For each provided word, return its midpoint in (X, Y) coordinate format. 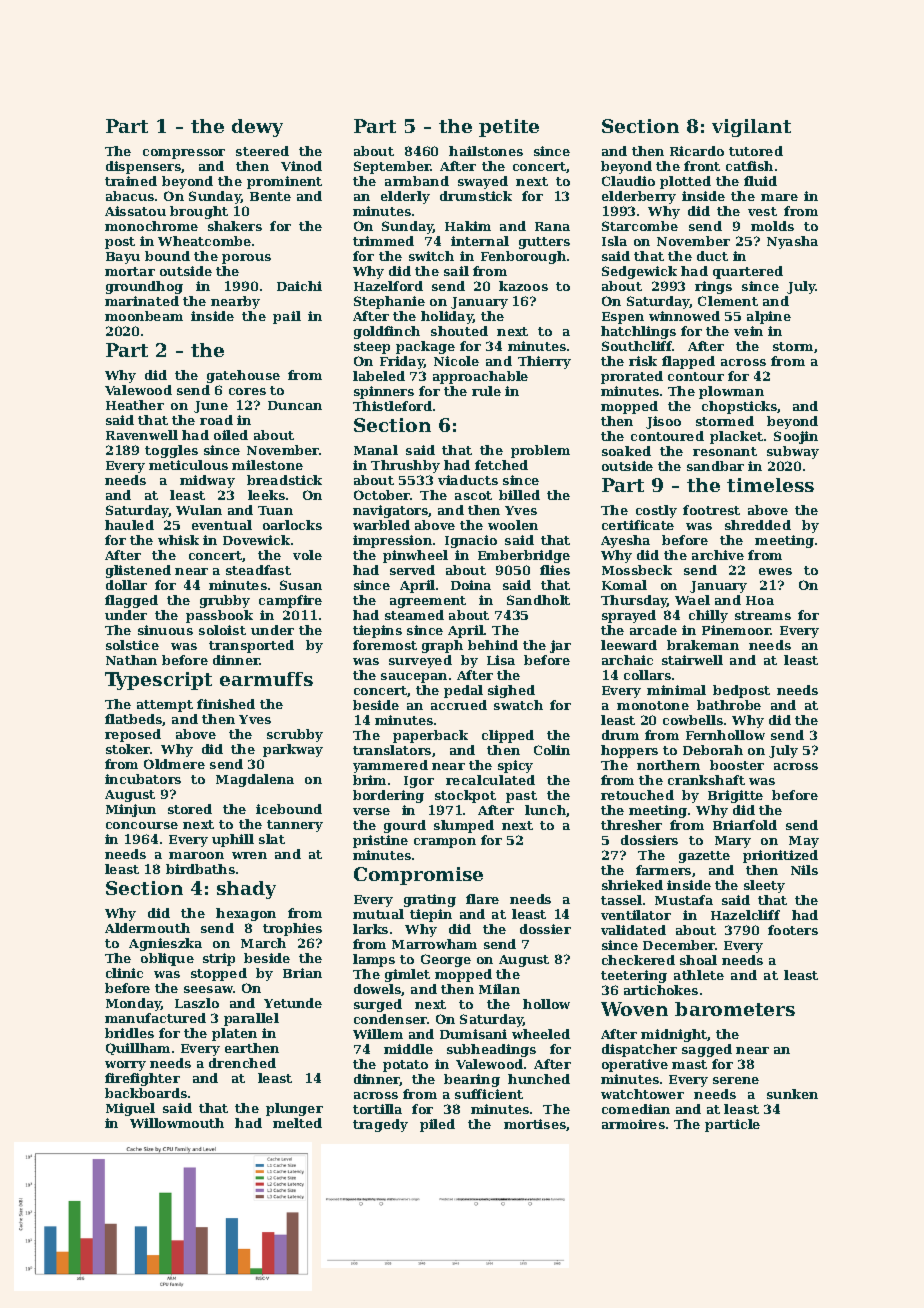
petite (509, 128)
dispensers (144, 167)
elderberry (639, 197)
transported (251, 646)
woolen (513, 525)
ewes (775, 571)
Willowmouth (177, 1123)
